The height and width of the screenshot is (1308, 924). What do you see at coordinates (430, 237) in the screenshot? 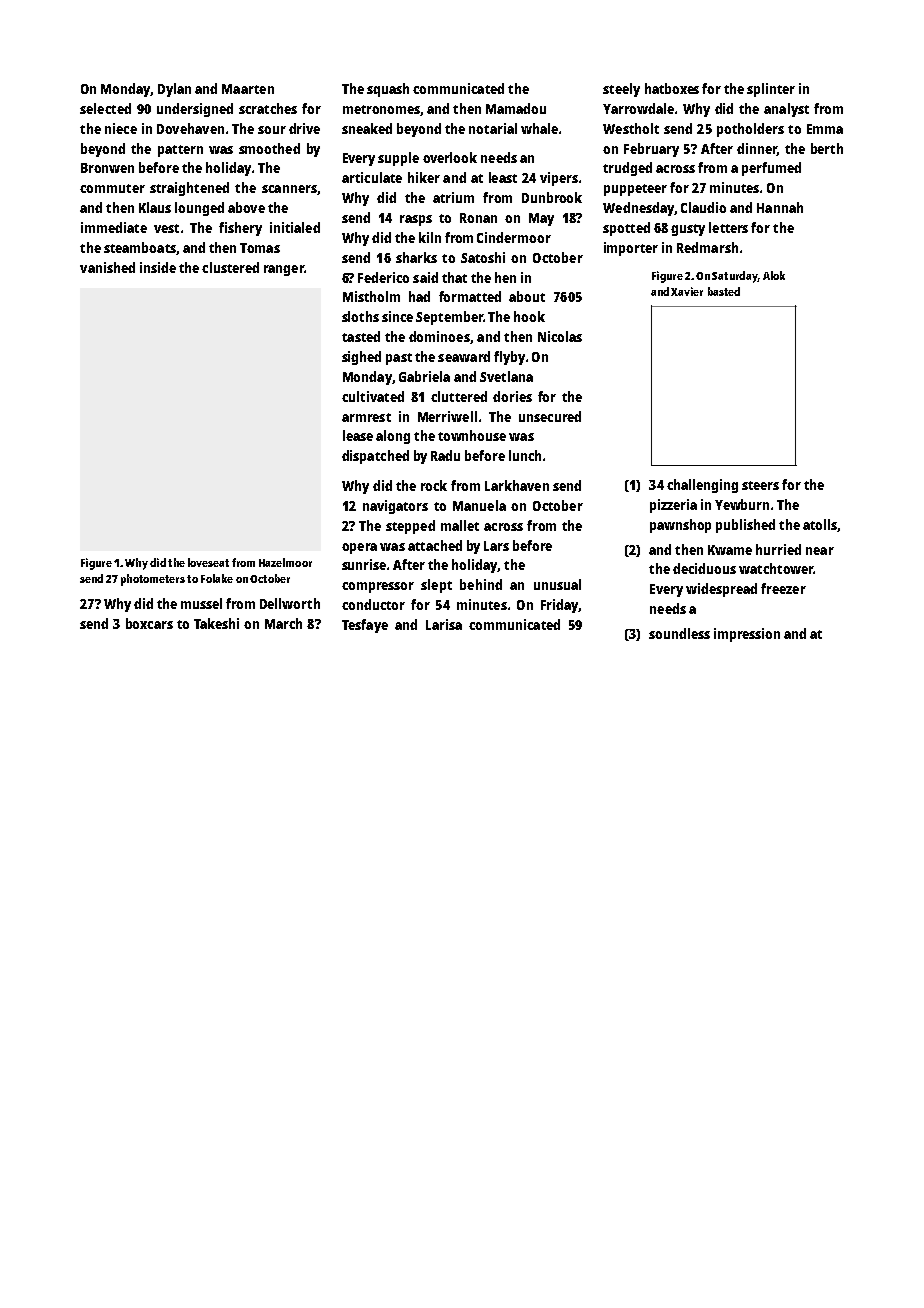
I see `kiln` at bounding box center [430, 237].
